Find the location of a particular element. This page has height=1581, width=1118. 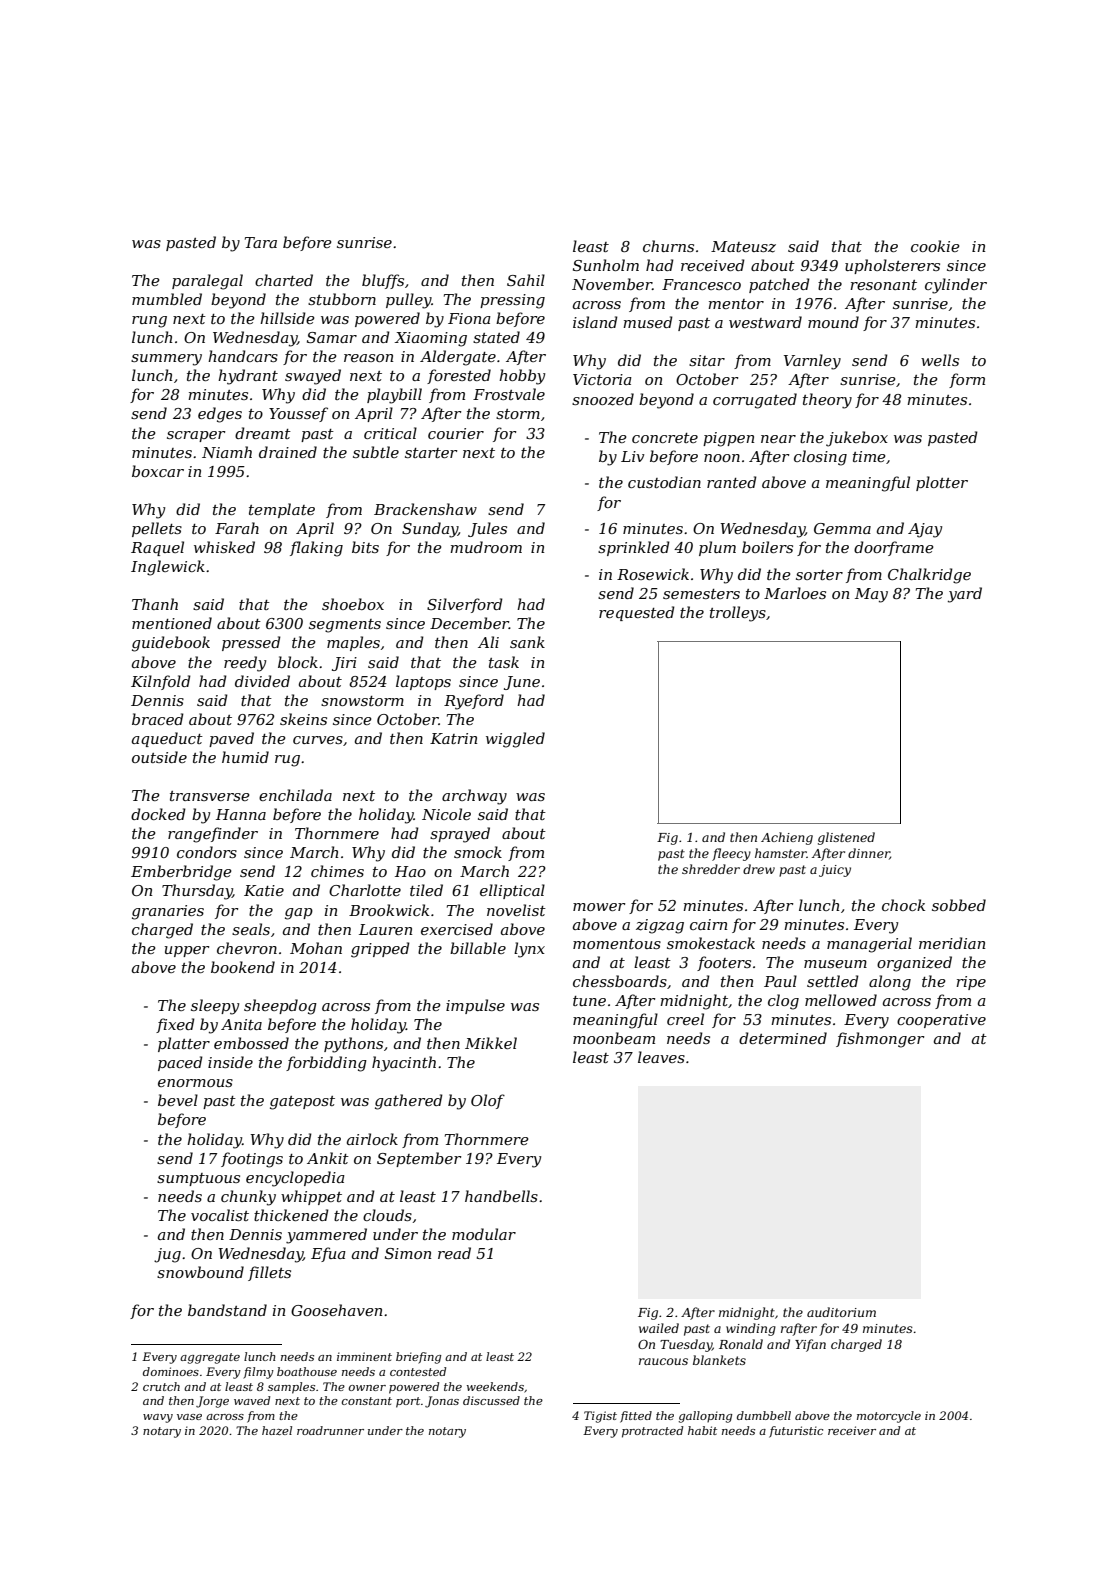

Jules is located at coordinates (487, 529).
